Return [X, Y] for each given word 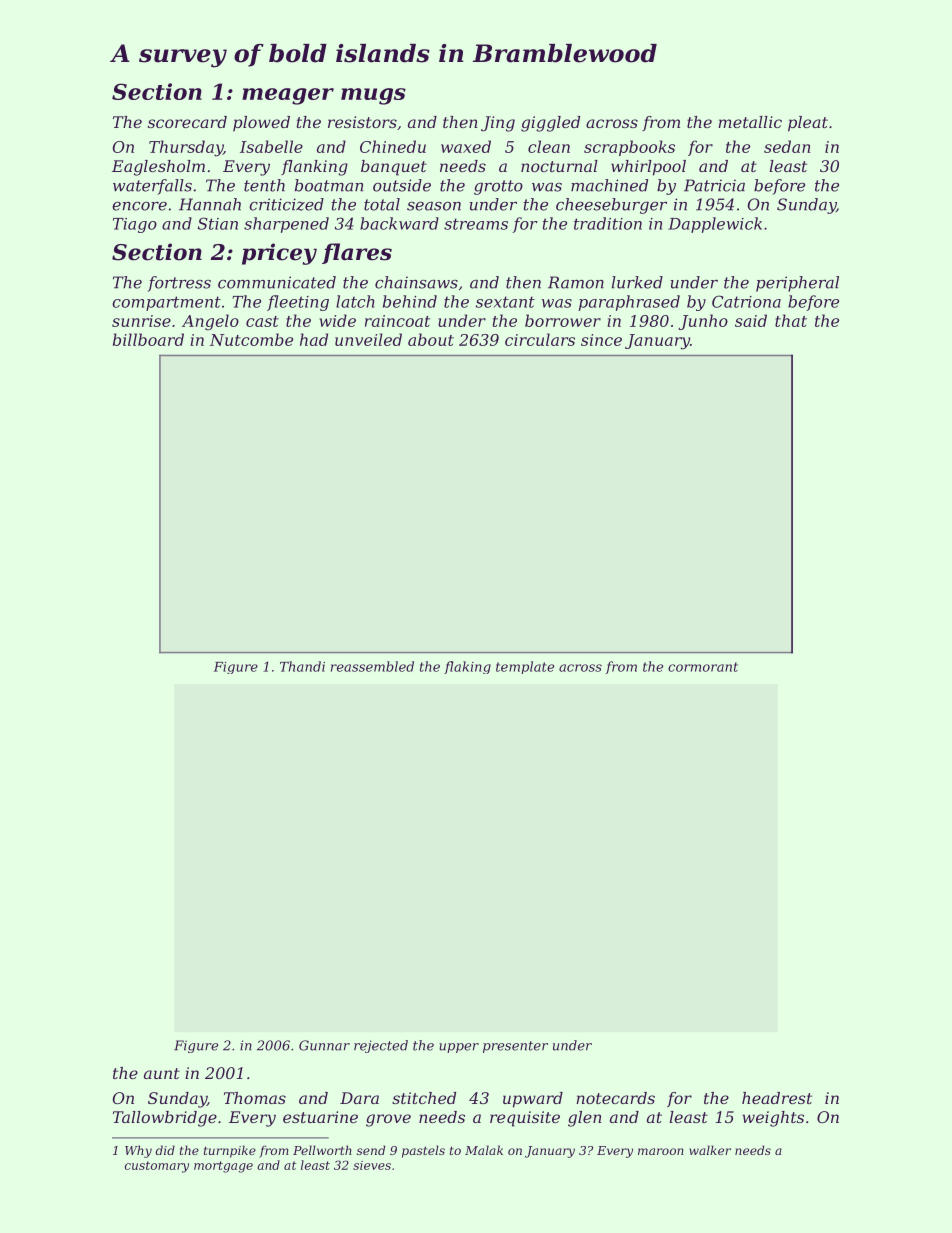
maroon [661, 1151]
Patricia [714, 185]
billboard [148, 339]
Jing [498, 124]
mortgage [223, 1167]
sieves [372, 1165]
